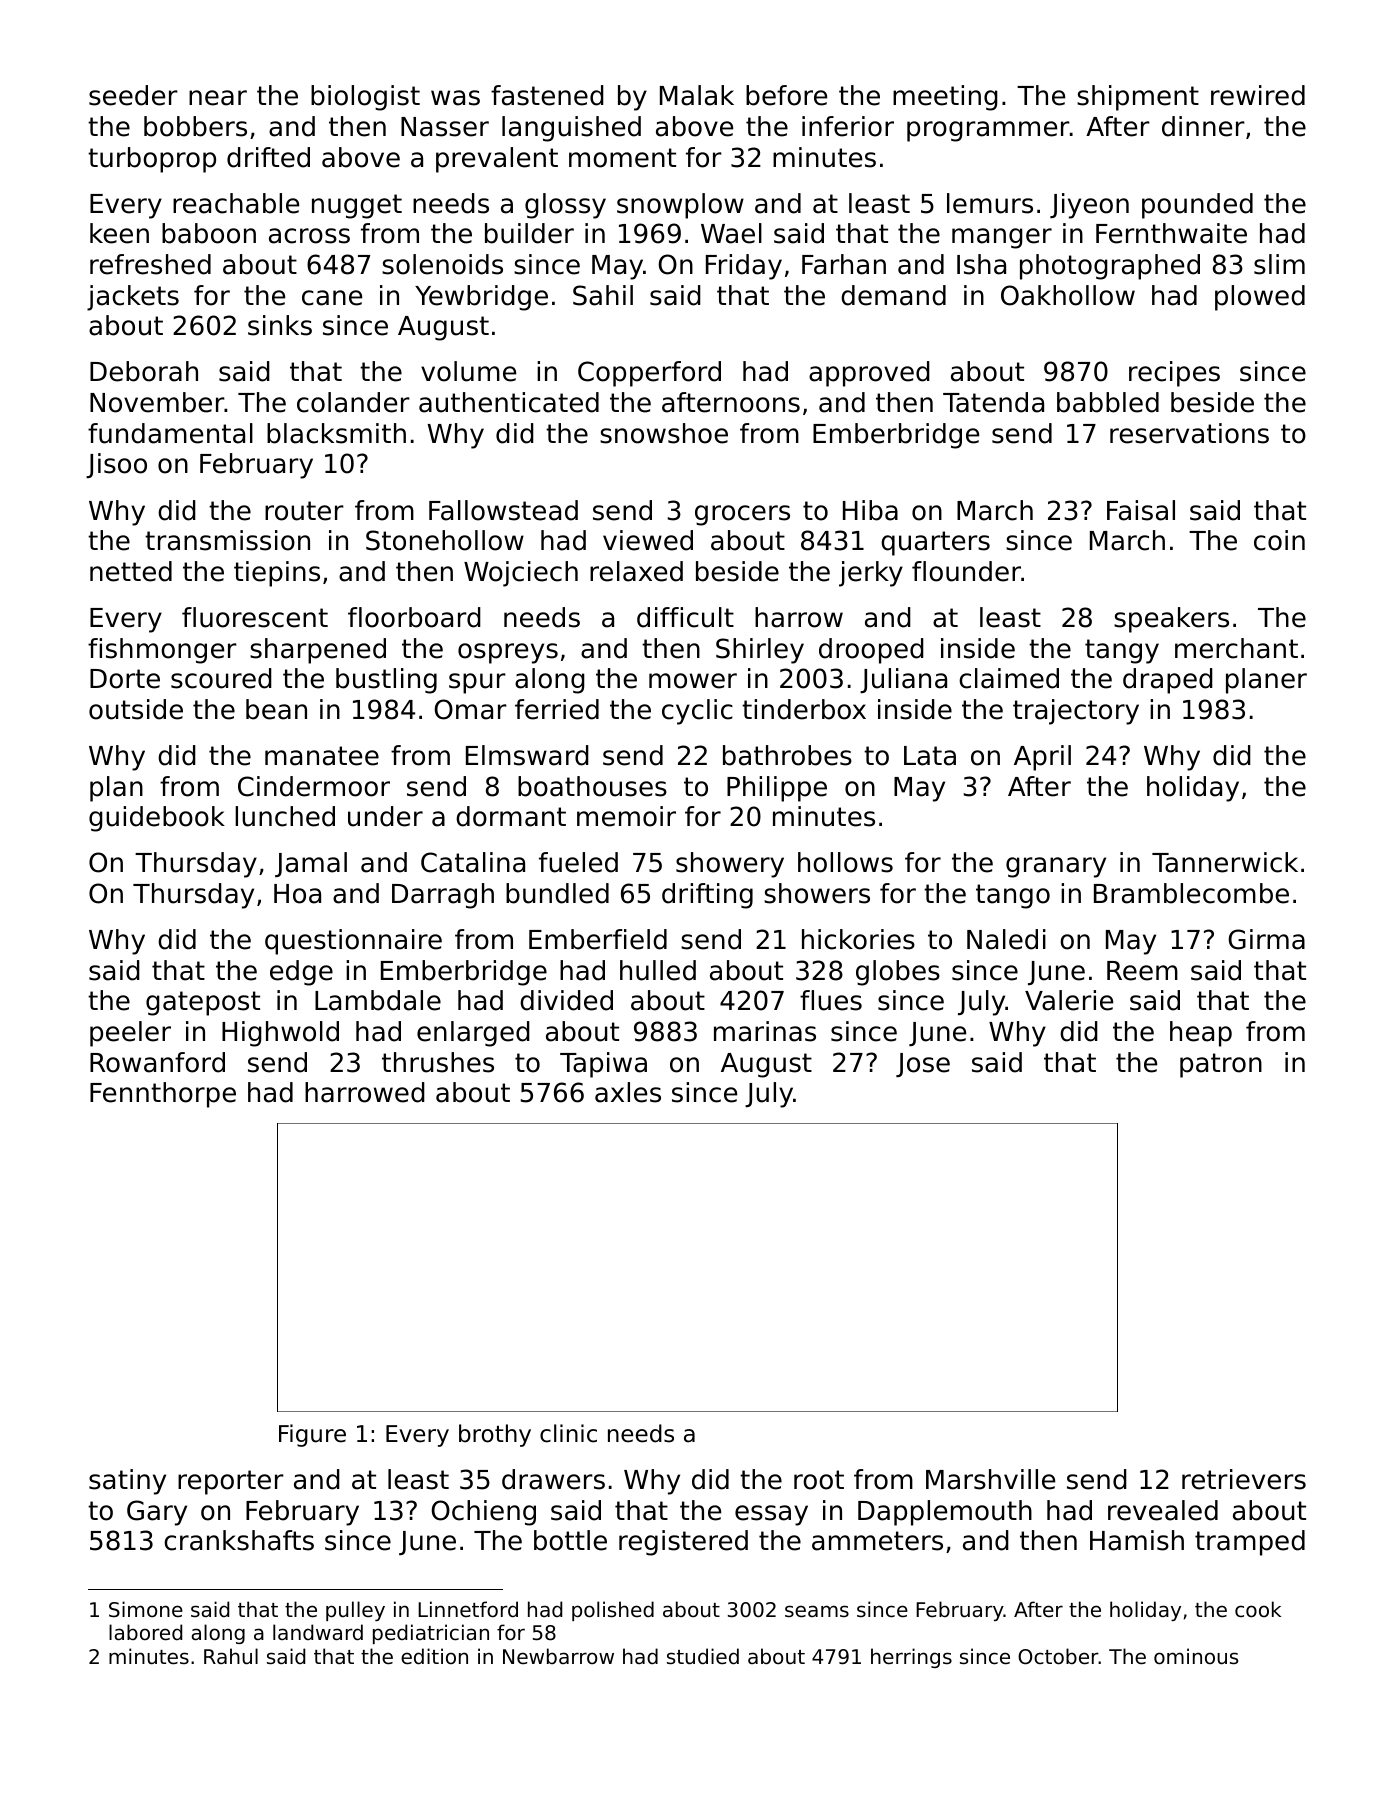 The width and height of the screenshot is (1395, 1806). Describe the element at coordinates (1138, 98) in the screenshot. I see `shipment` at that location.
